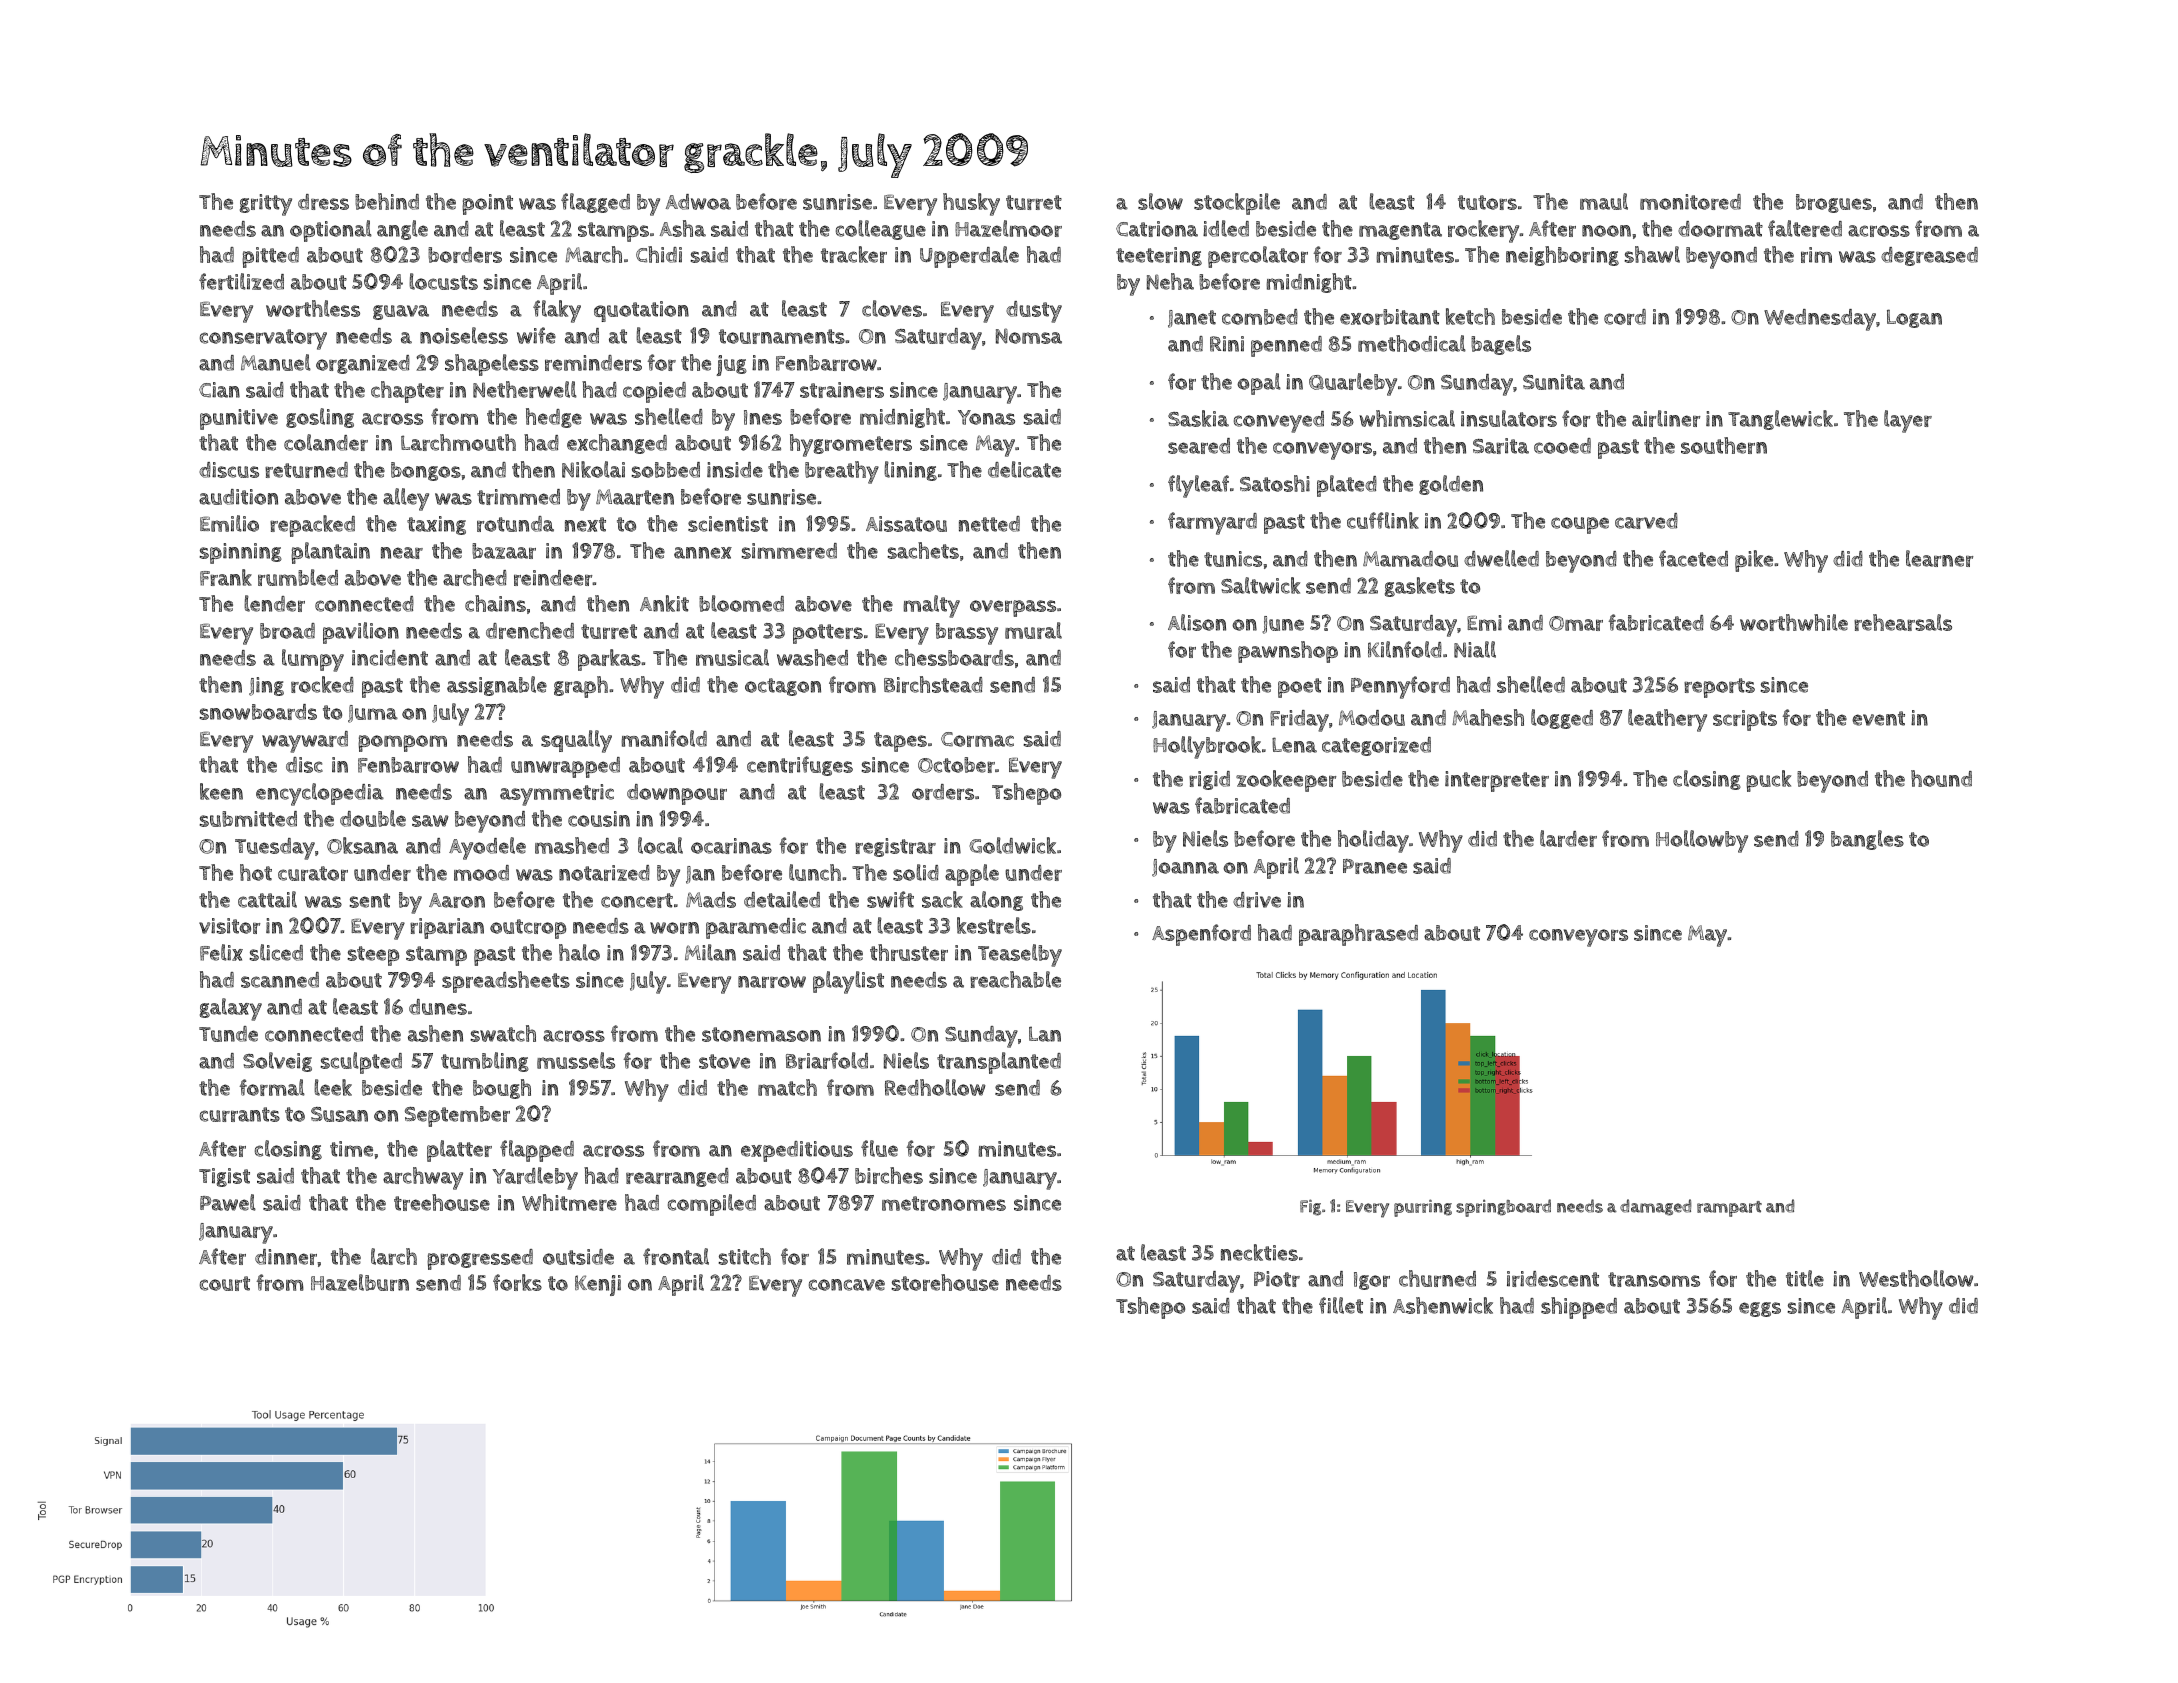 The image size is (2178, 1683). Describe the element at coordinates (1423, 1208) in the screenshot. I see `purring` at that location.
